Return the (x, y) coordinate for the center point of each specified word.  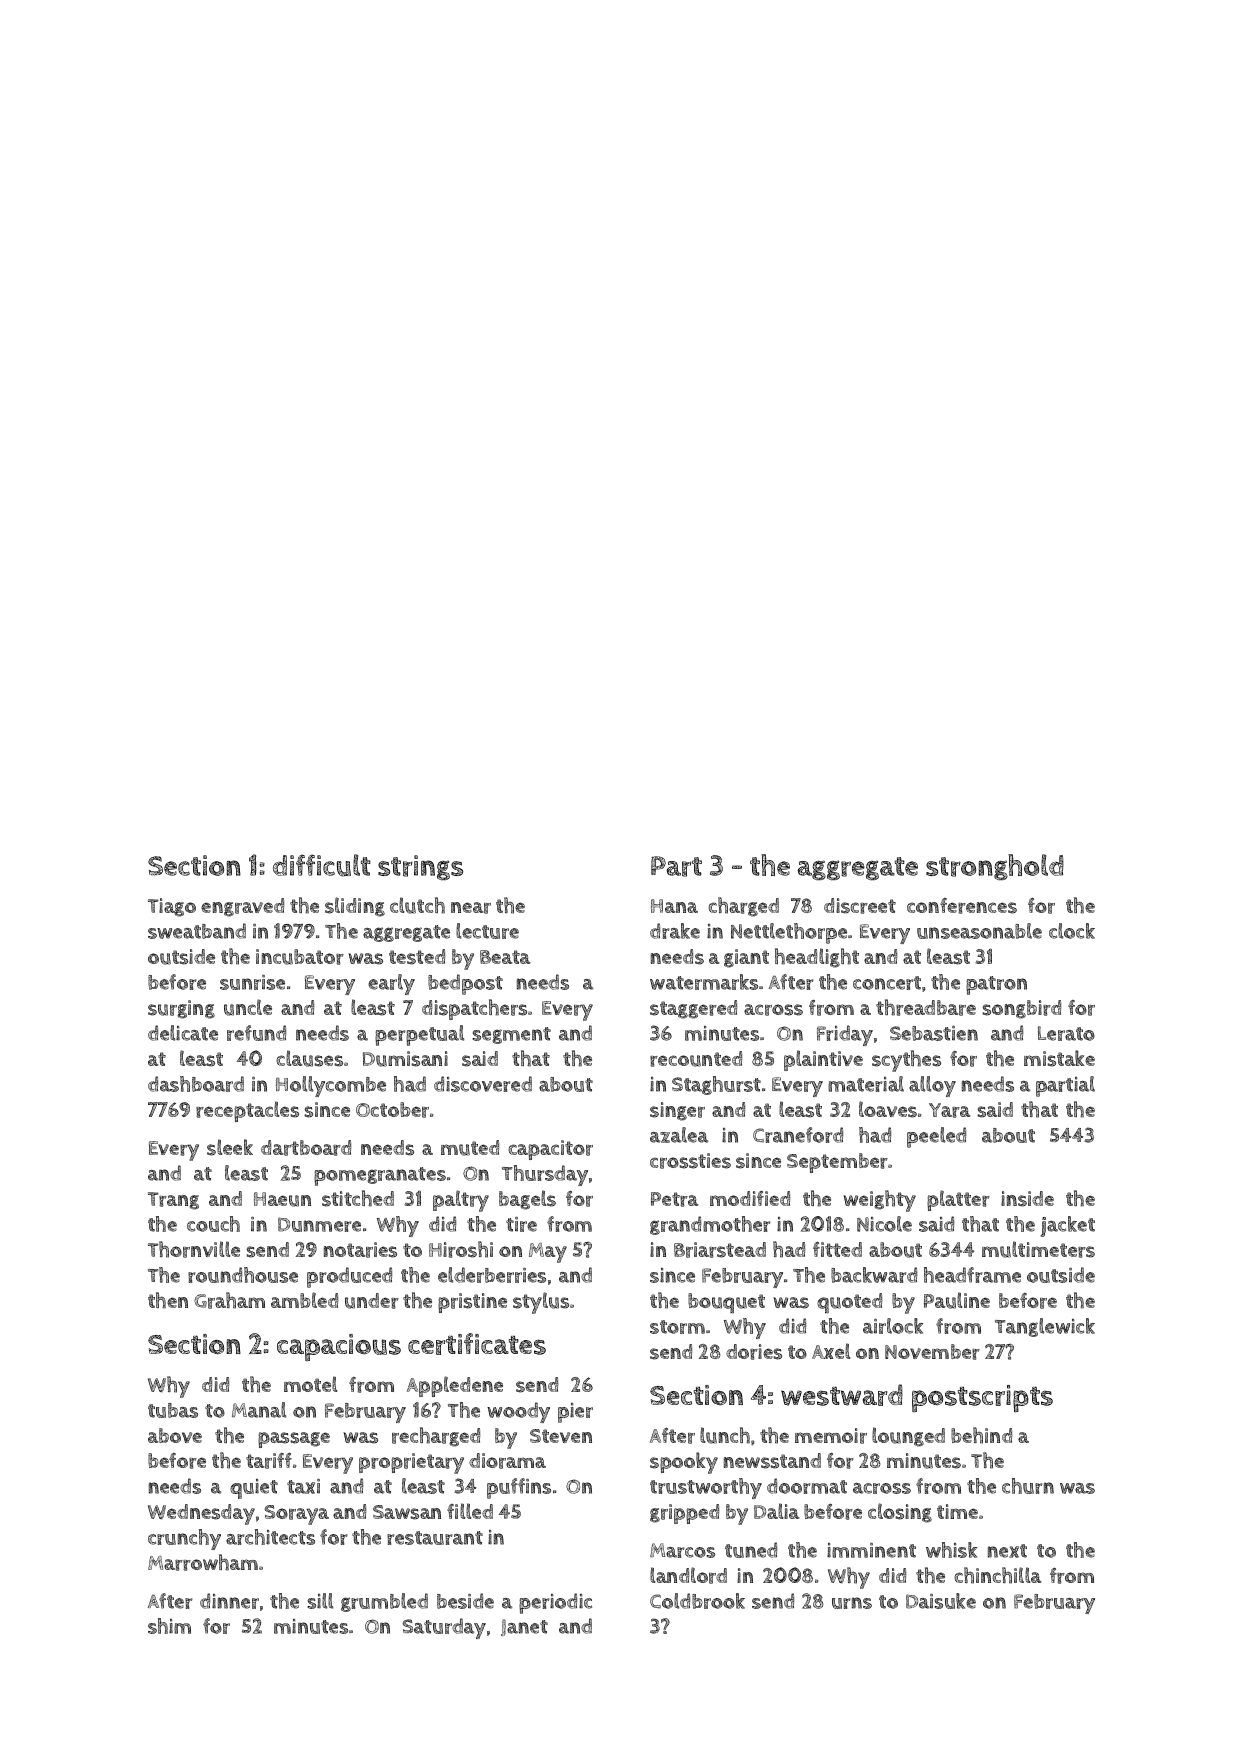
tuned (751, 1550)
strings (420, 868)
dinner (229, 1601)
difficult (322, 865)
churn (1028, 1486)
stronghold (995, 867)
